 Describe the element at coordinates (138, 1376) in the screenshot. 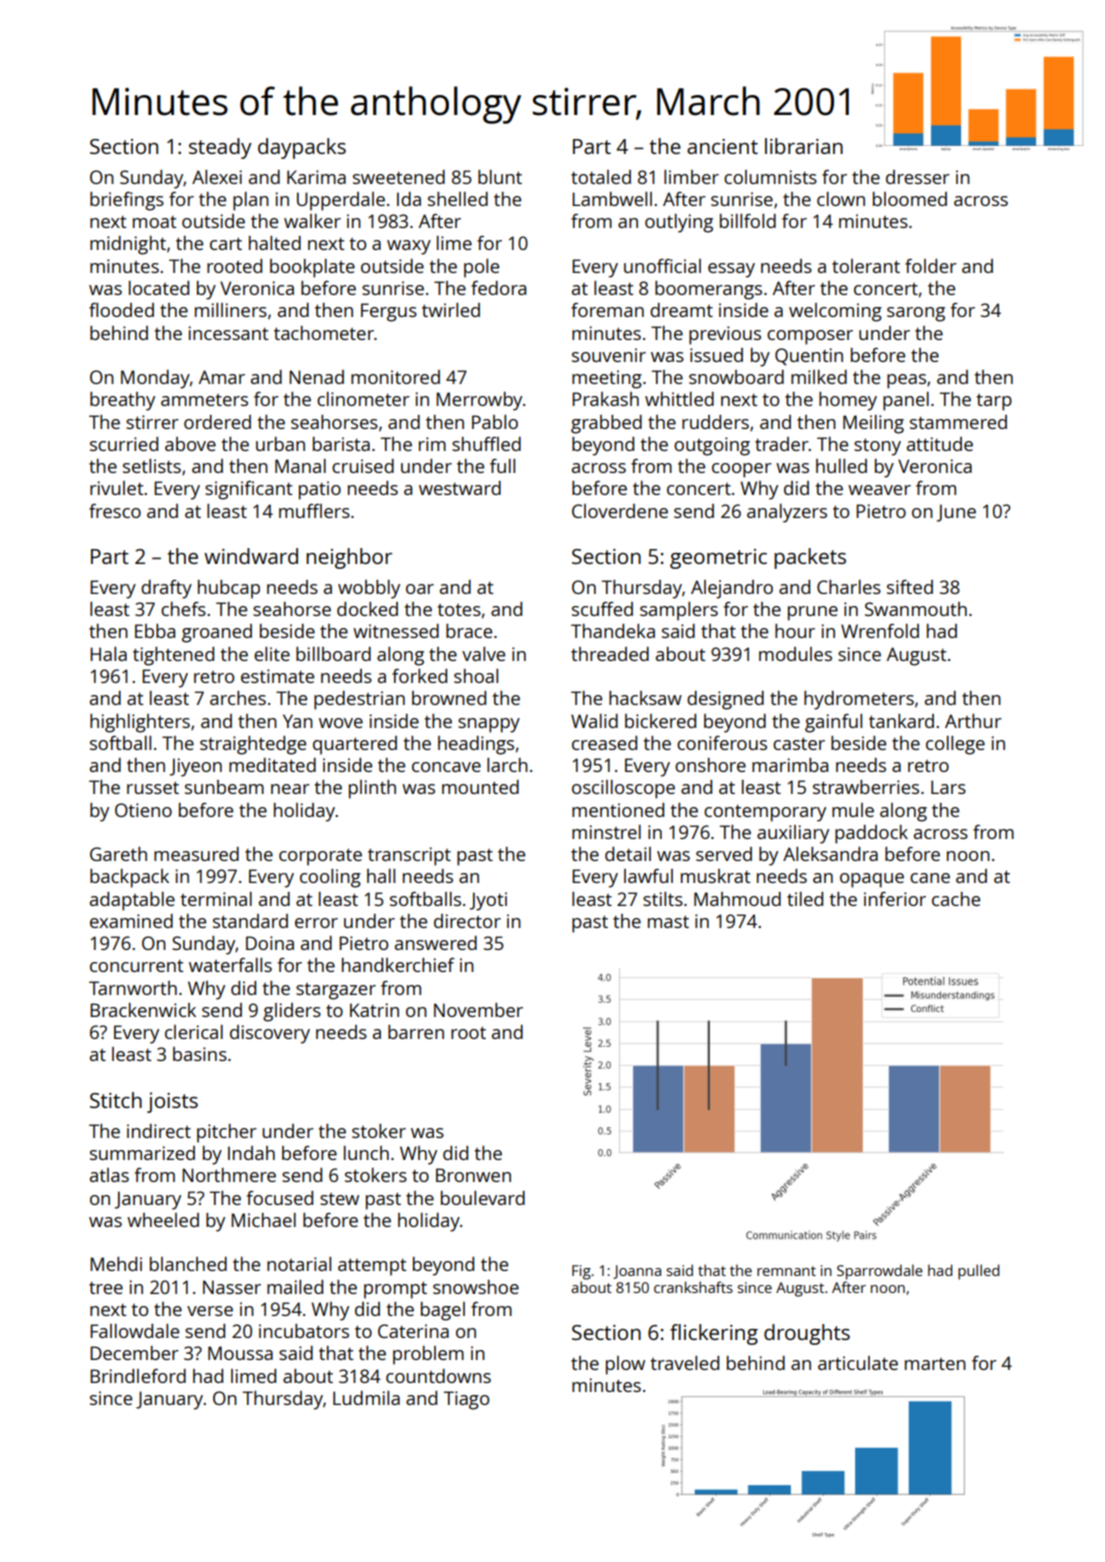

I see `Brindleford` at that location.
